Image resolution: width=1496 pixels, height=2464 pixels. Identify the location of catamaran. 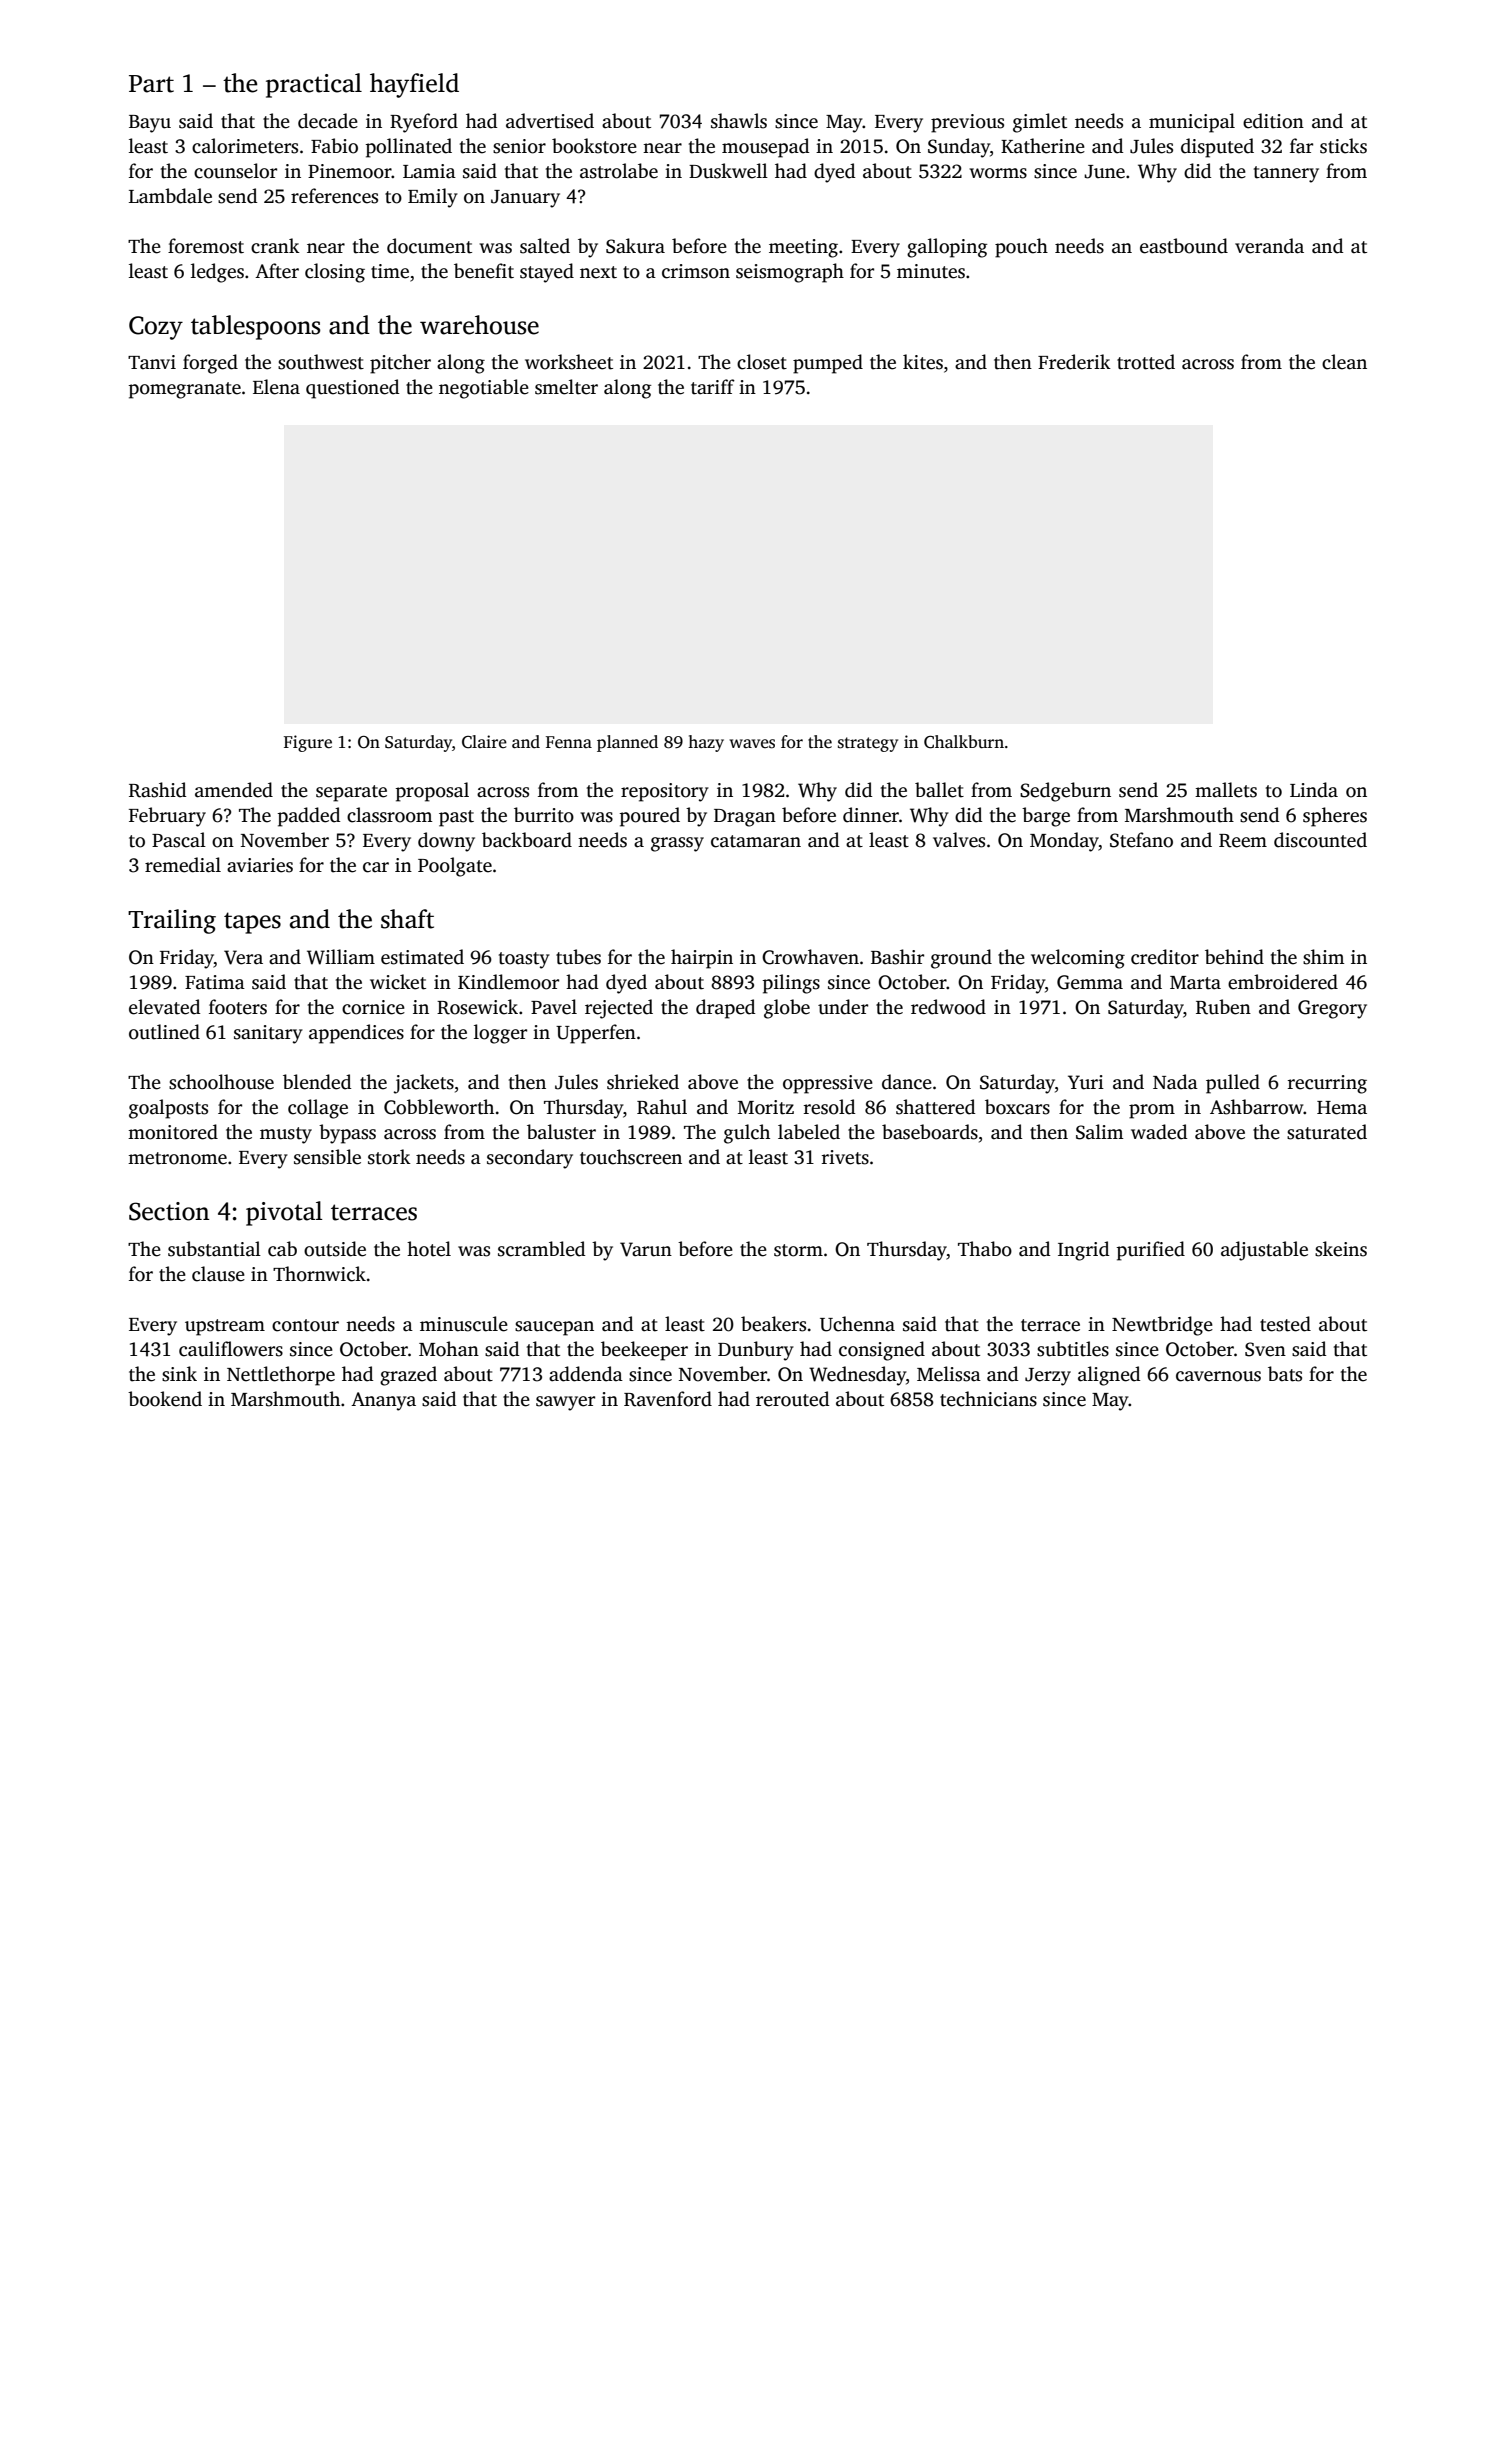
(756, 841).
